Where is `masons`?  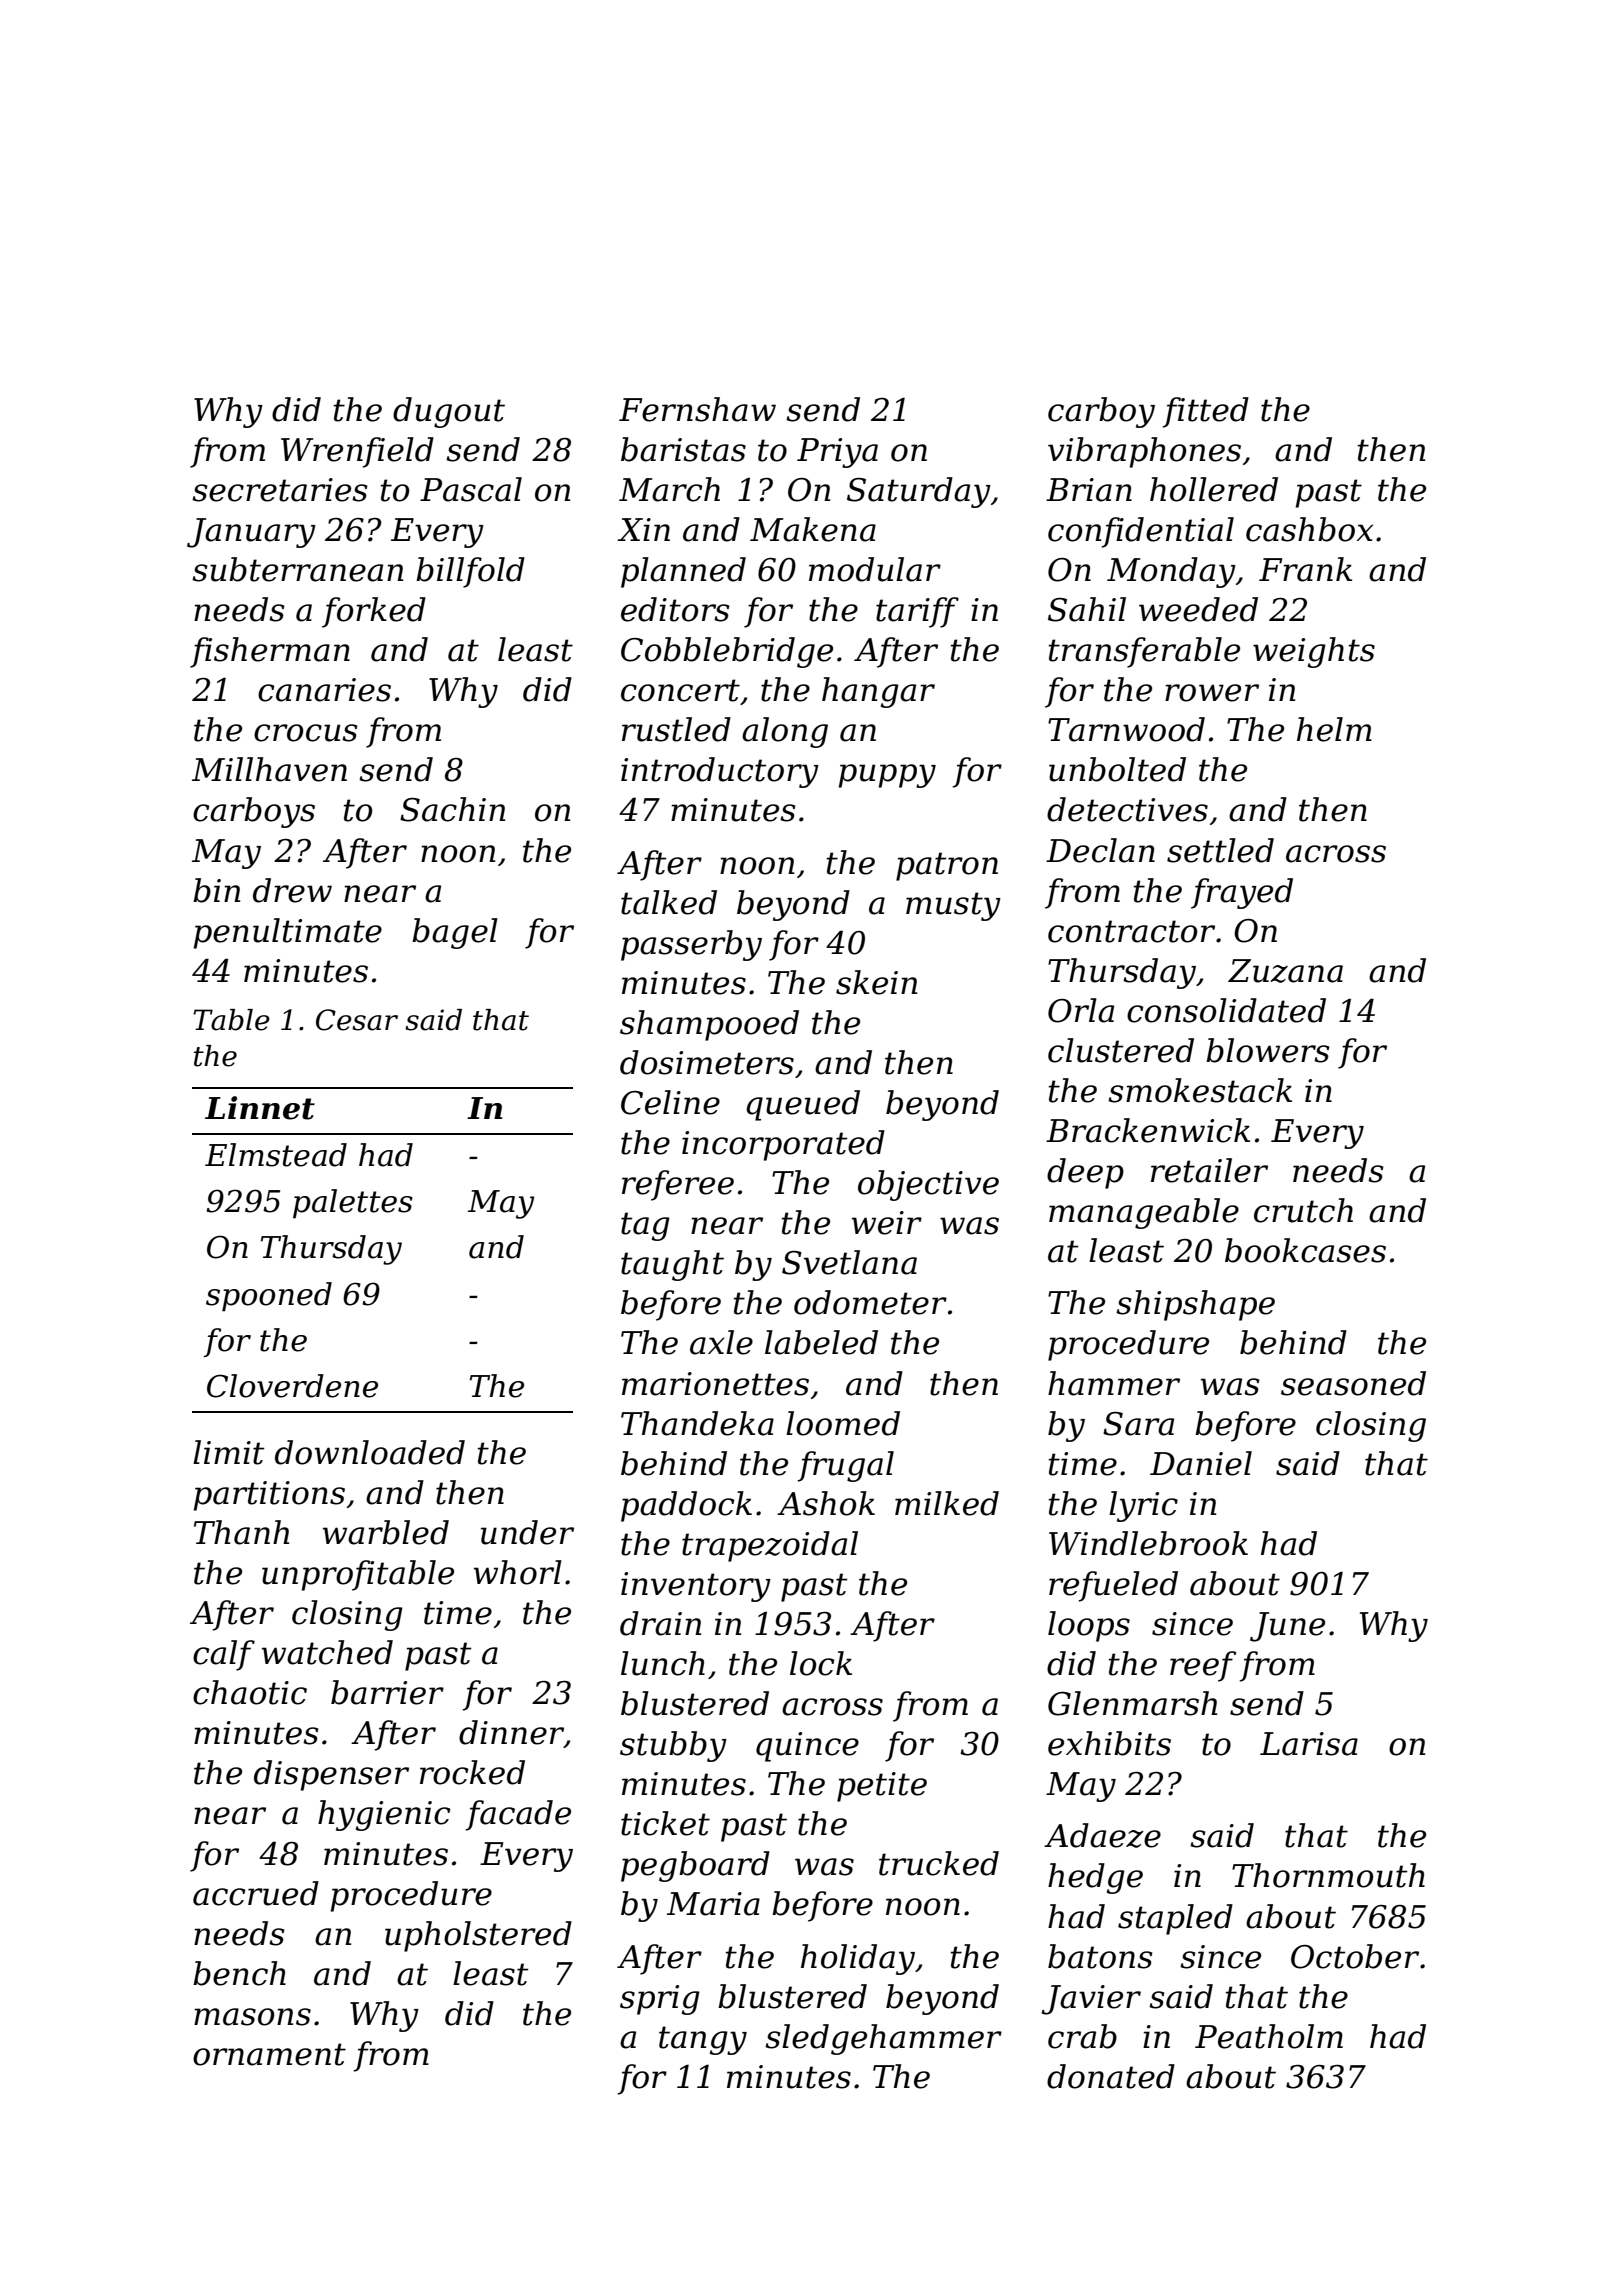
masons is located at coordinates (252, 2017).
